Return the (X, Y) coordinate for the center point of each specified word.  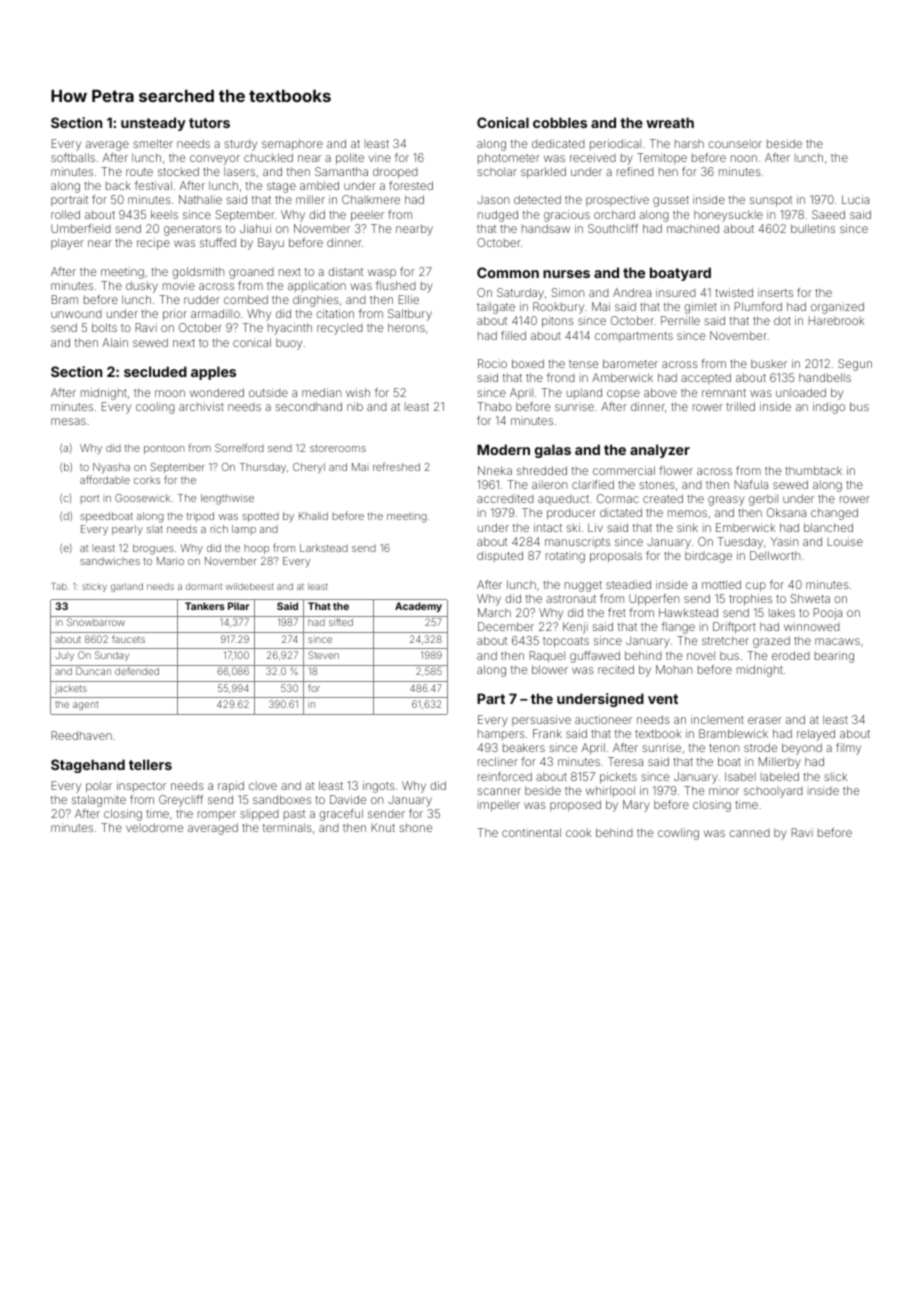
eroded (791, 655)
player (67, 244)
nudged (498, 216)
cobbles (560, 122)
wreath (670, 122)
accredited (505, 498)
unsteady (153, 124)
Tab (59, 586)
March (494, 612)
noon (744, 158)
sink (687, 527)
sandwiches (110, 561)
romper (217, 816)
